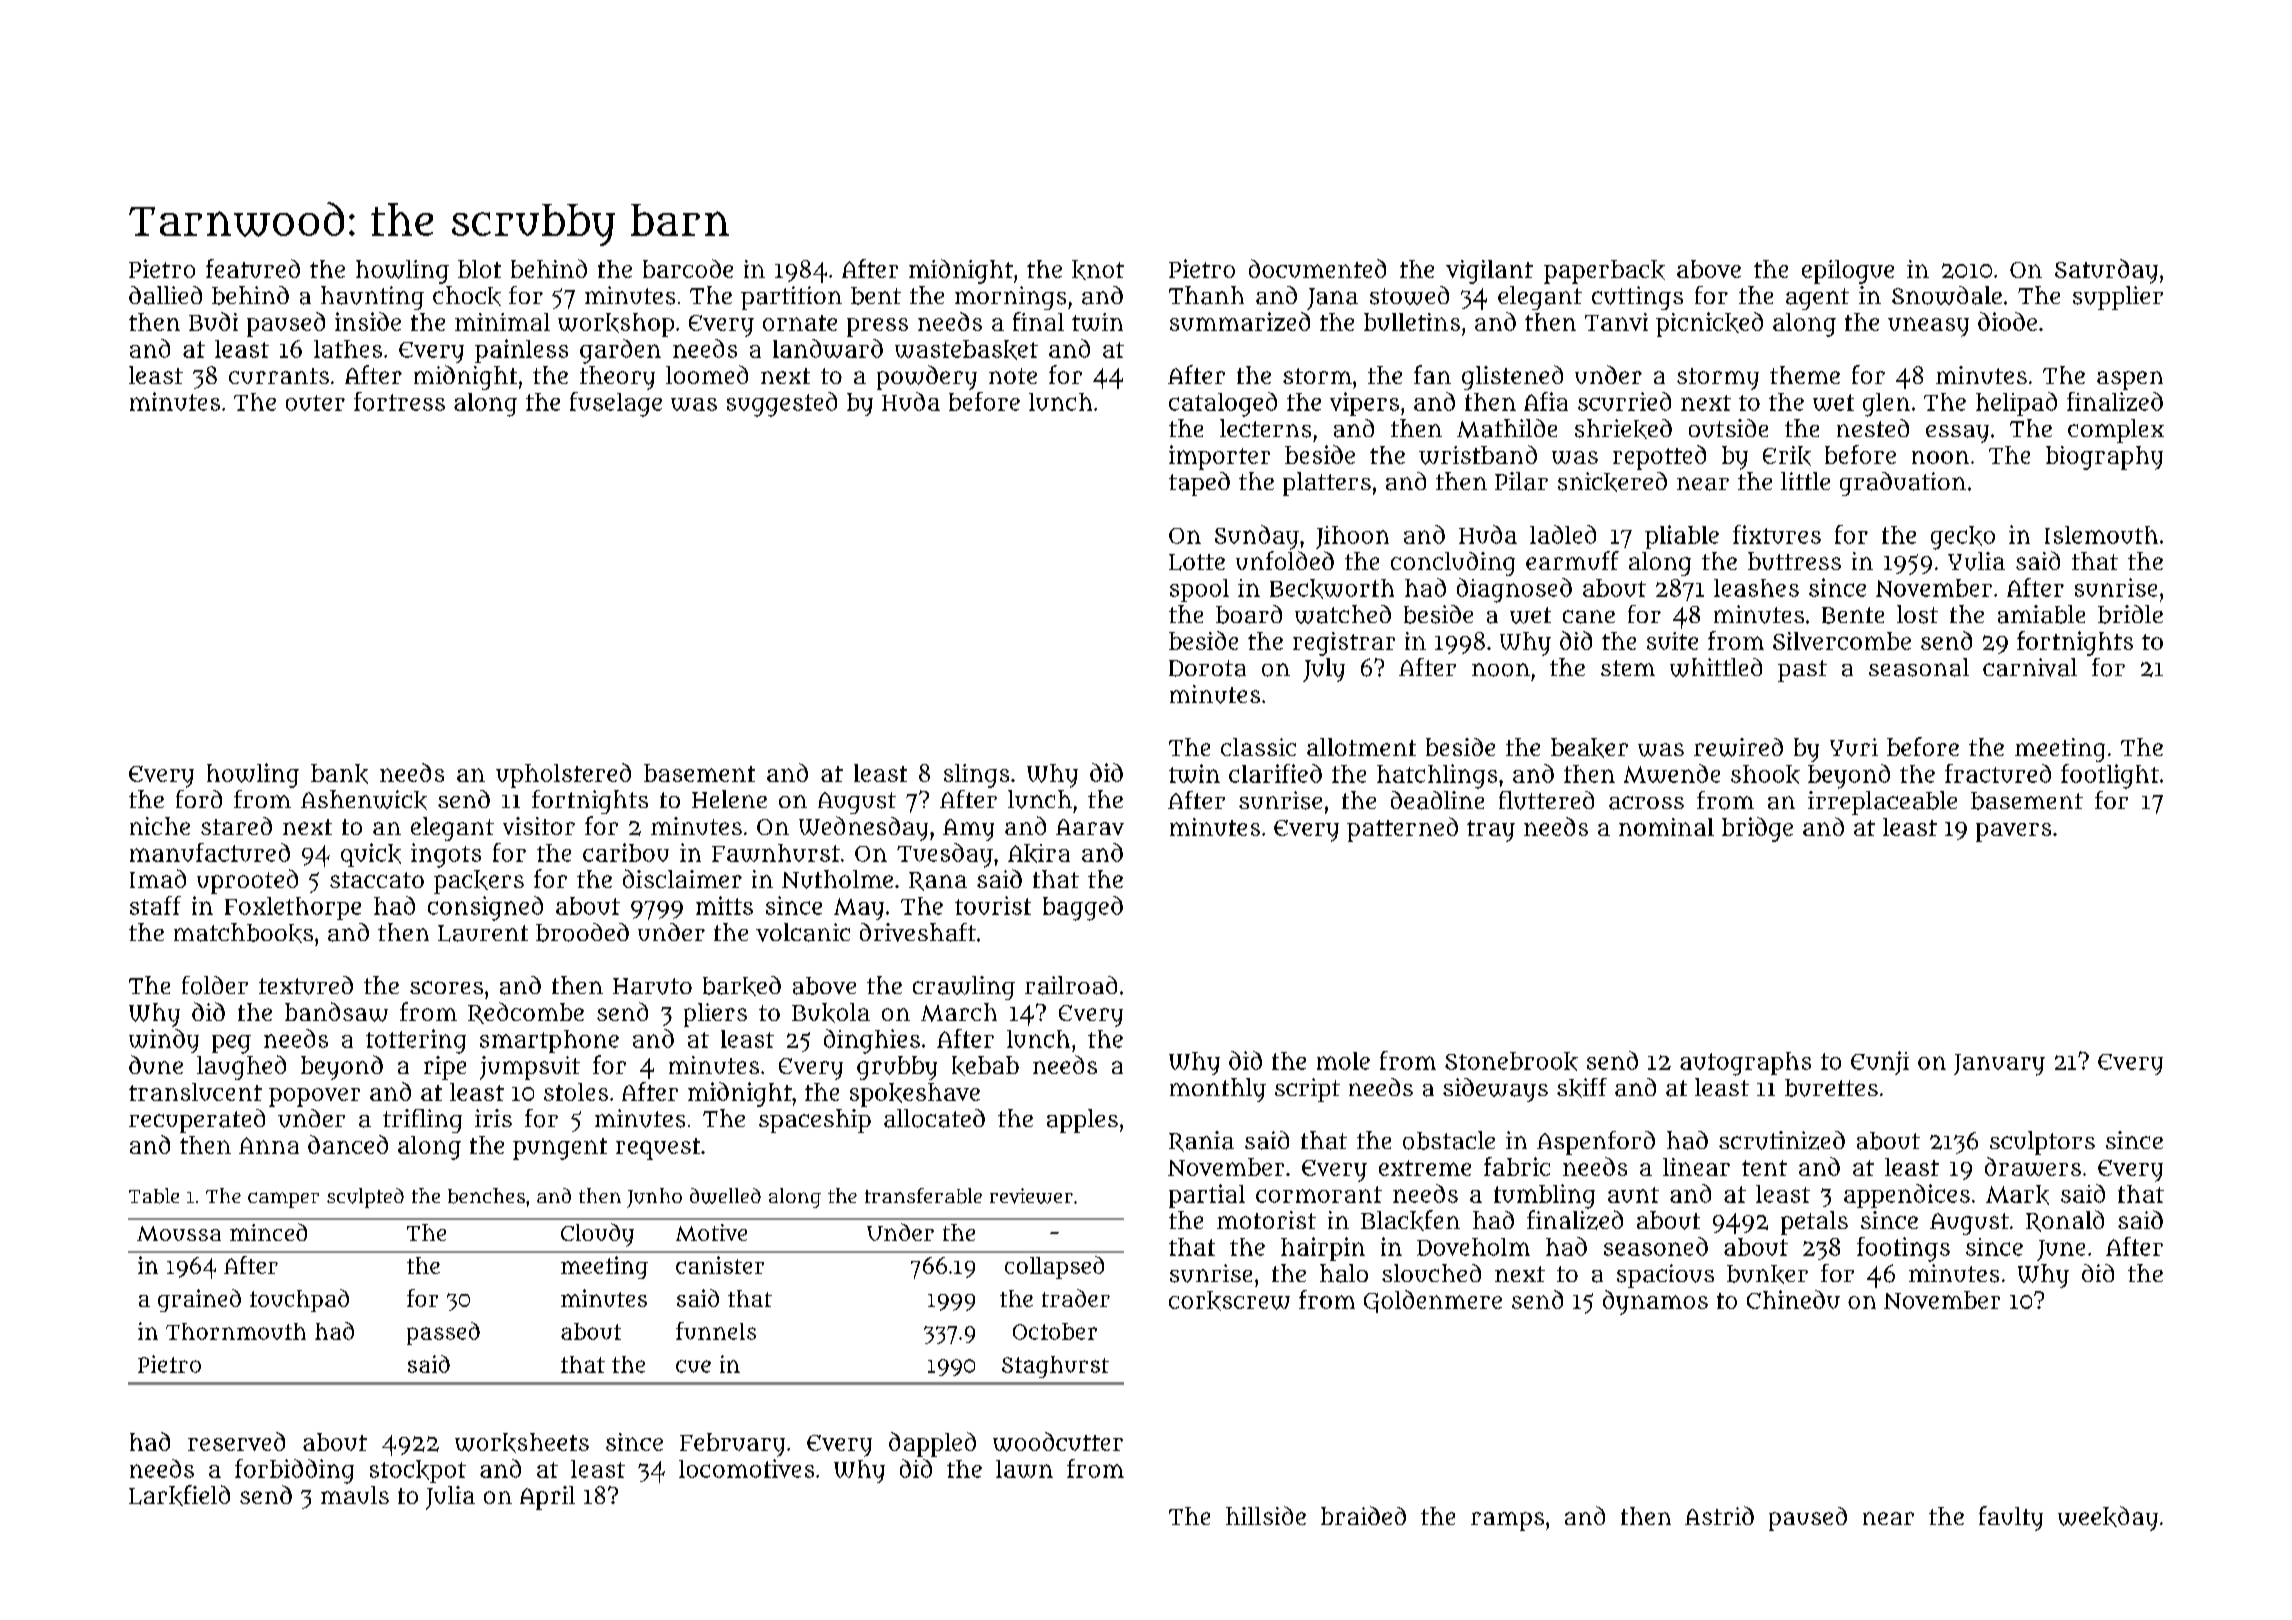 The width and height of the page is (2292, 1620). Describe the element at coordinates (364, 800) in the page. I see `Ashenwick` at that location.
